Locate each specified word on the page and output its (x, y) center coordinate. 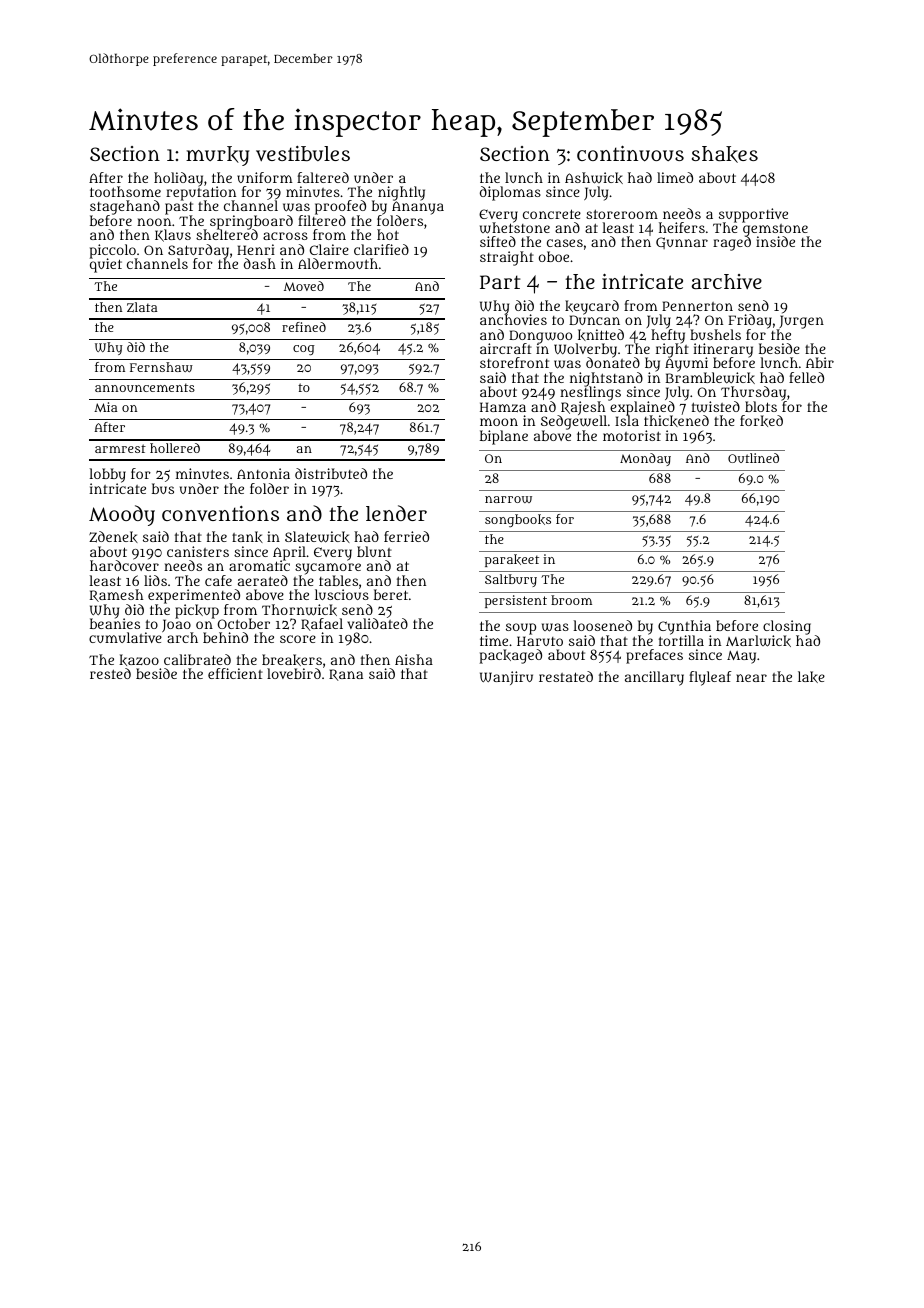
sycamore (328, 569)
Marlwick (758, 641)
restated (566, 676)
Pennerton (697, 306)
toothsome (125, 191)
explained (642, 408)
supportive (753, 215)
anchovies (513, 320)
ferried (406, 536)
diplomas (510, 193)
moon (499, 422)
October (244, 624)
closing (787, 627)
